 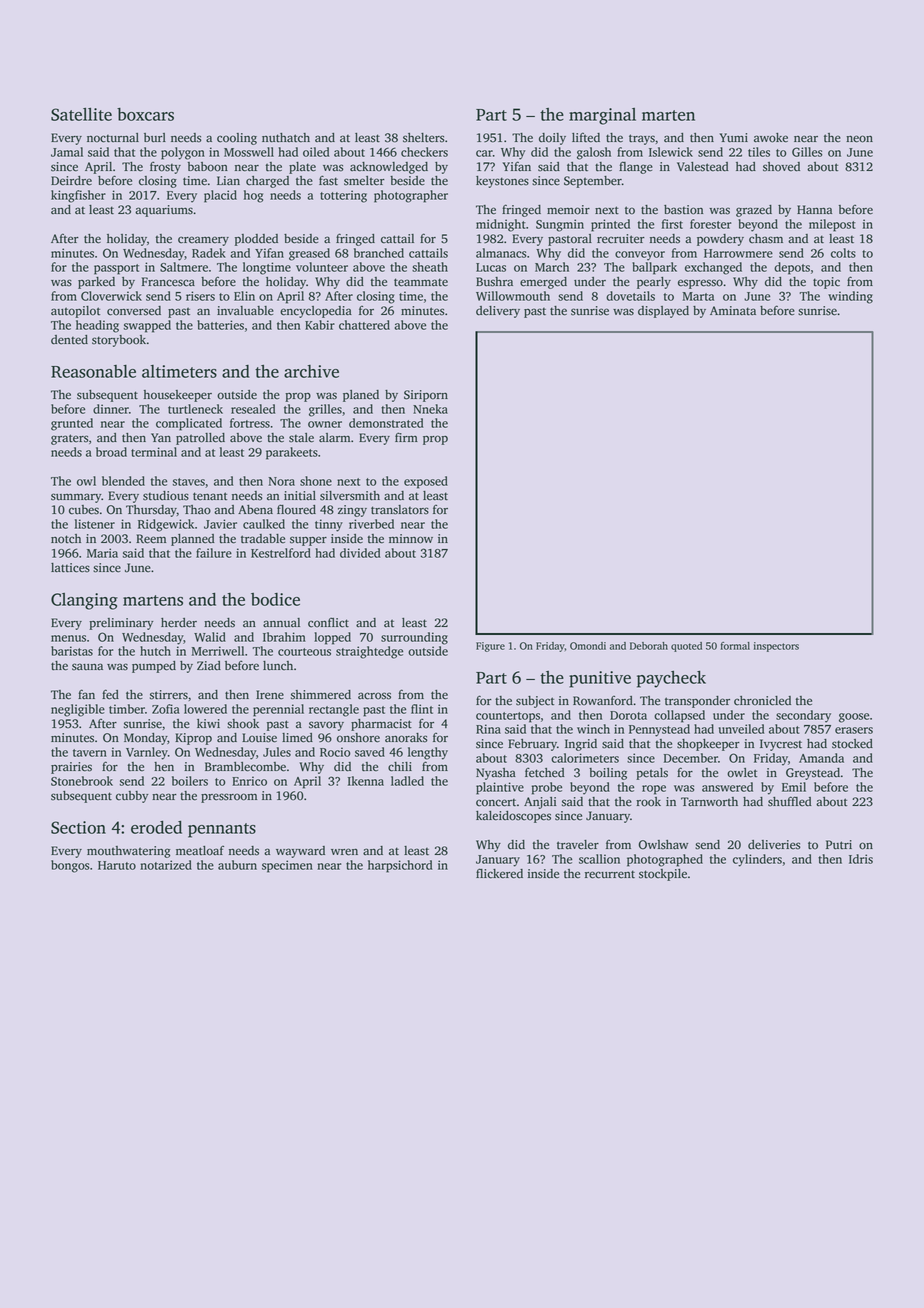 I want to click on creamery, so click(x=203, y=241).
